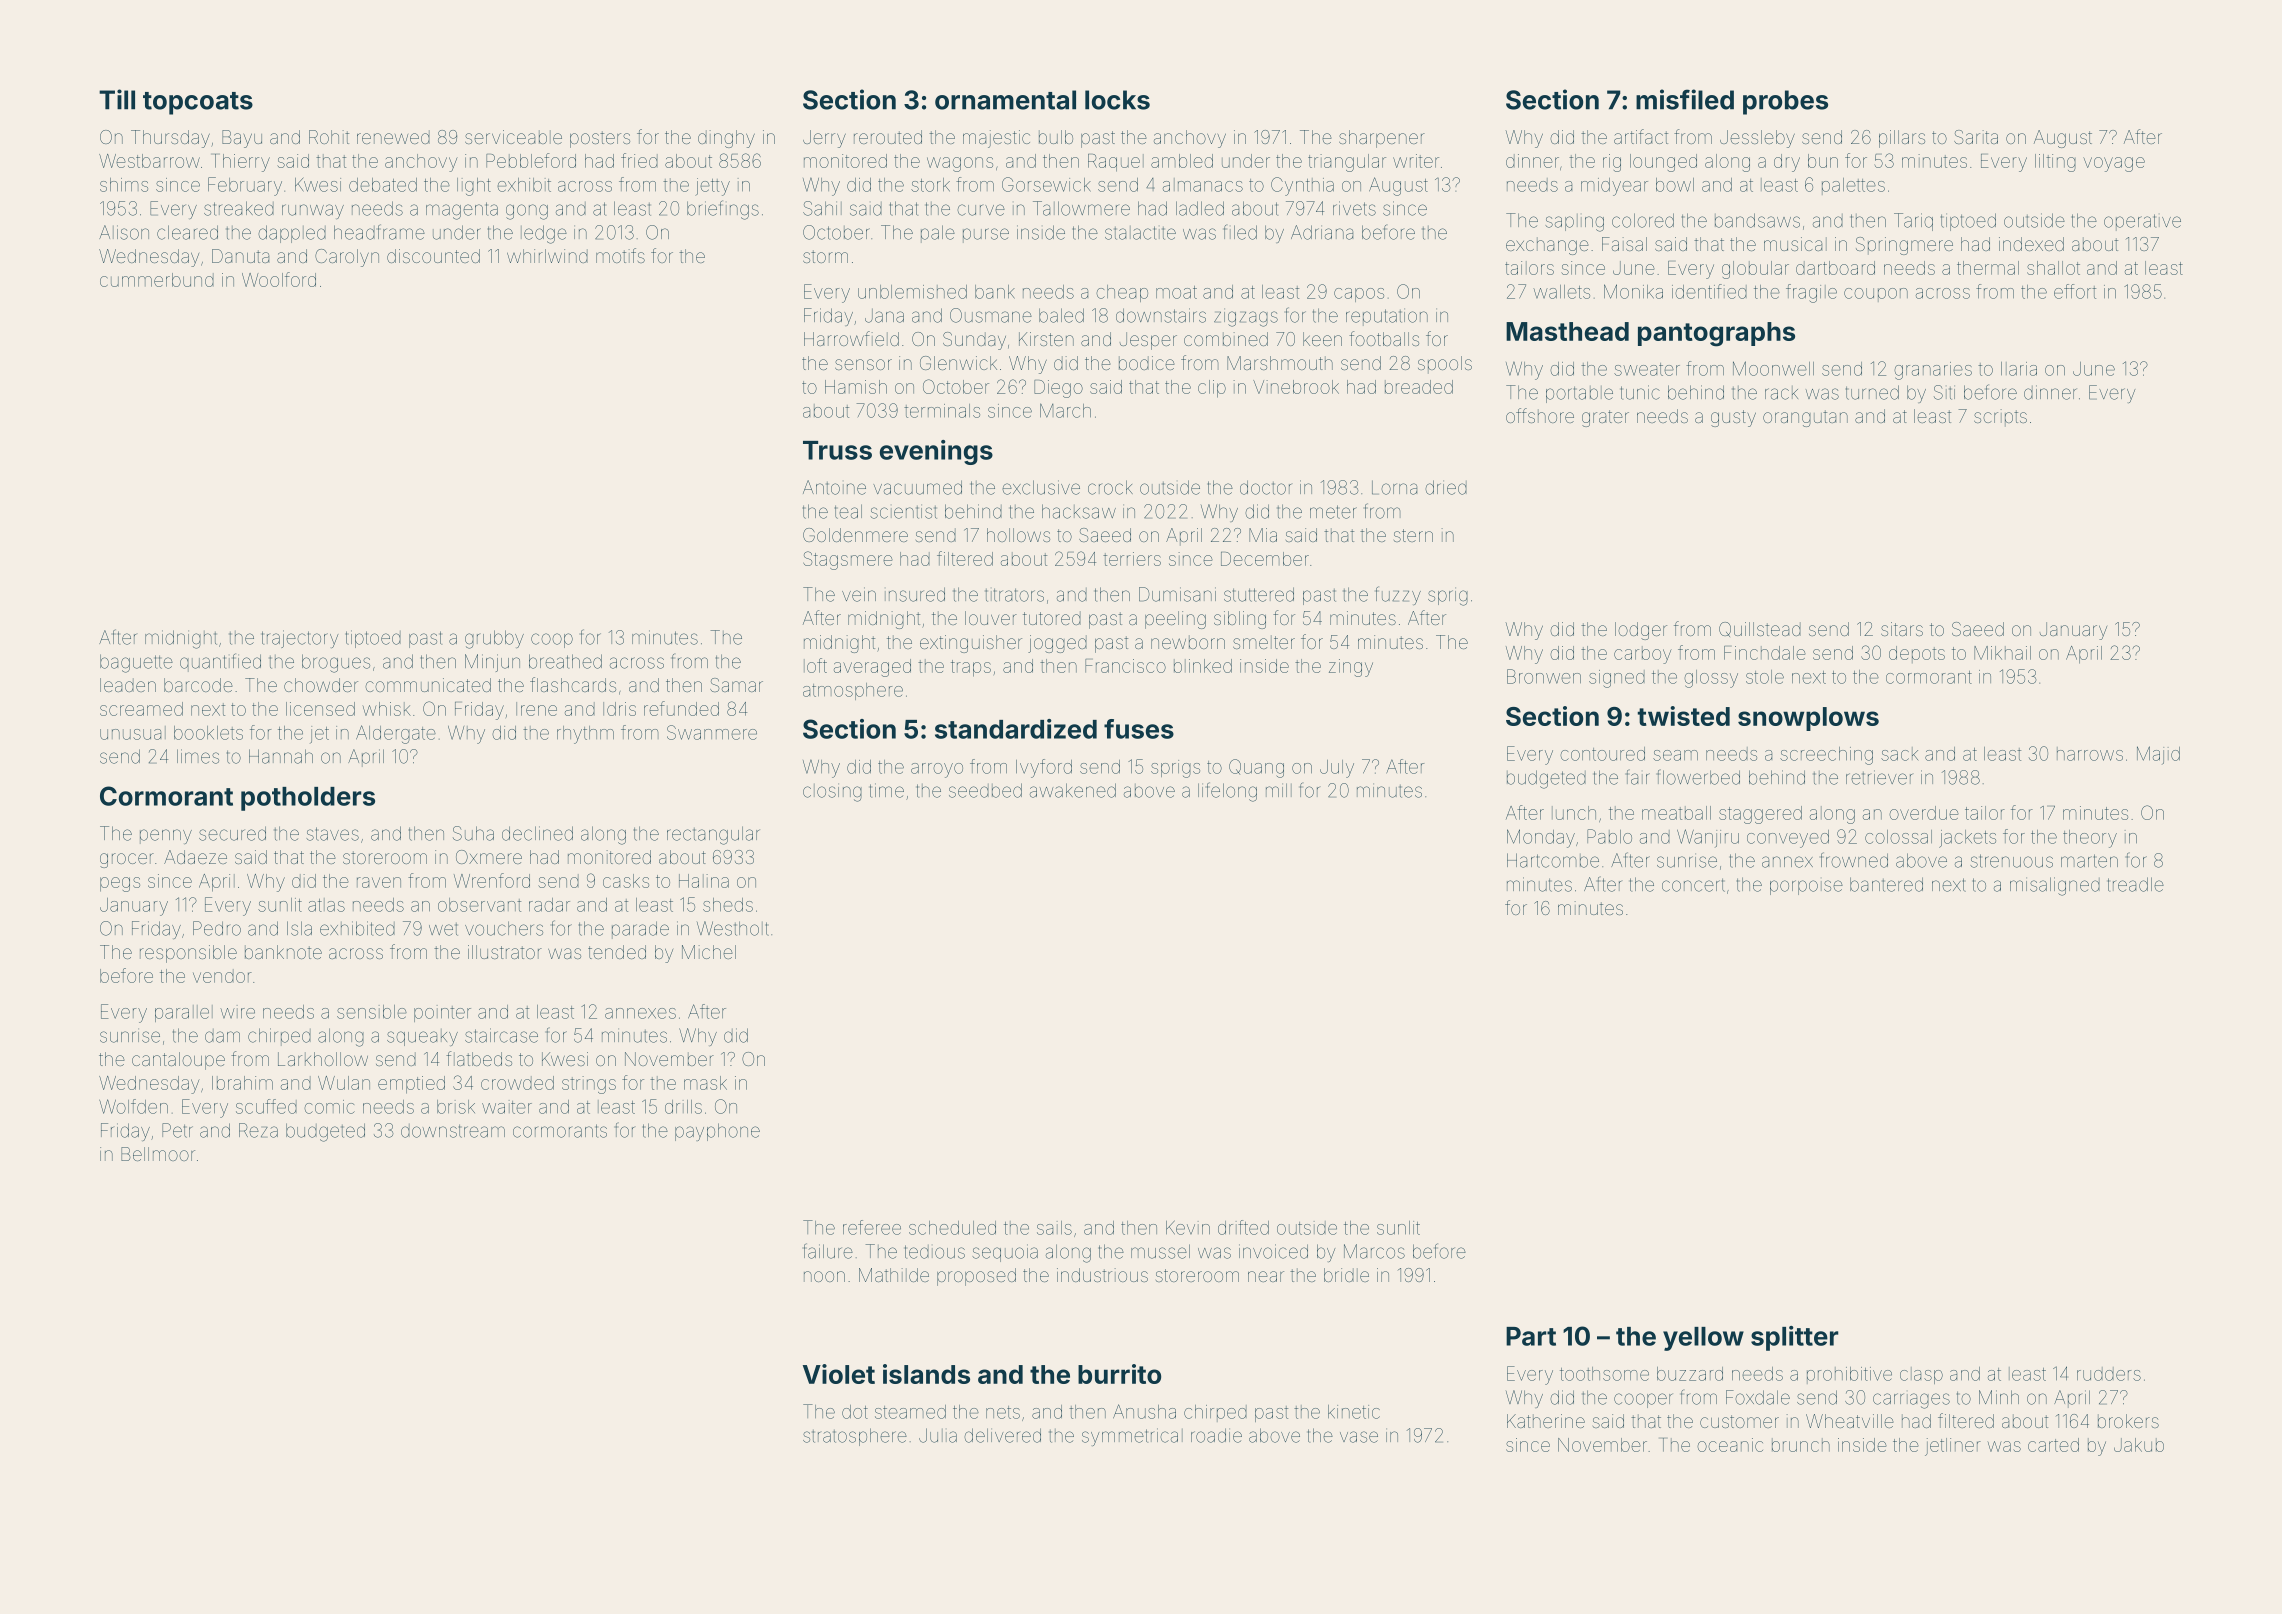 The height and width of the document is (1614, 2282). I want to click on turned, so click(1872, 392).
